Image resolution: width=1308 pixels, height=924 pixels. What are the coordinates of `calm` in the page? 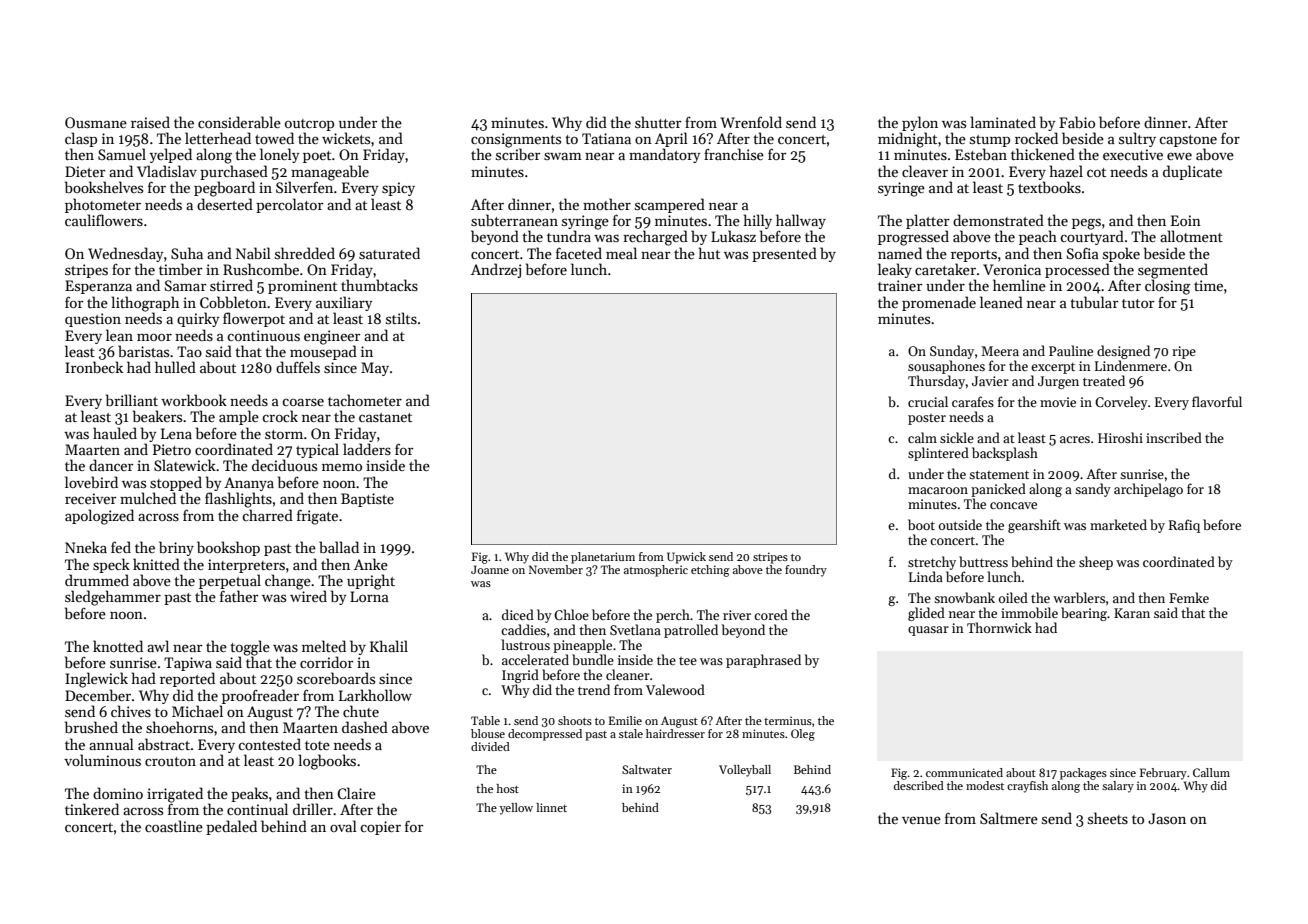 It's located at (922, 437).
